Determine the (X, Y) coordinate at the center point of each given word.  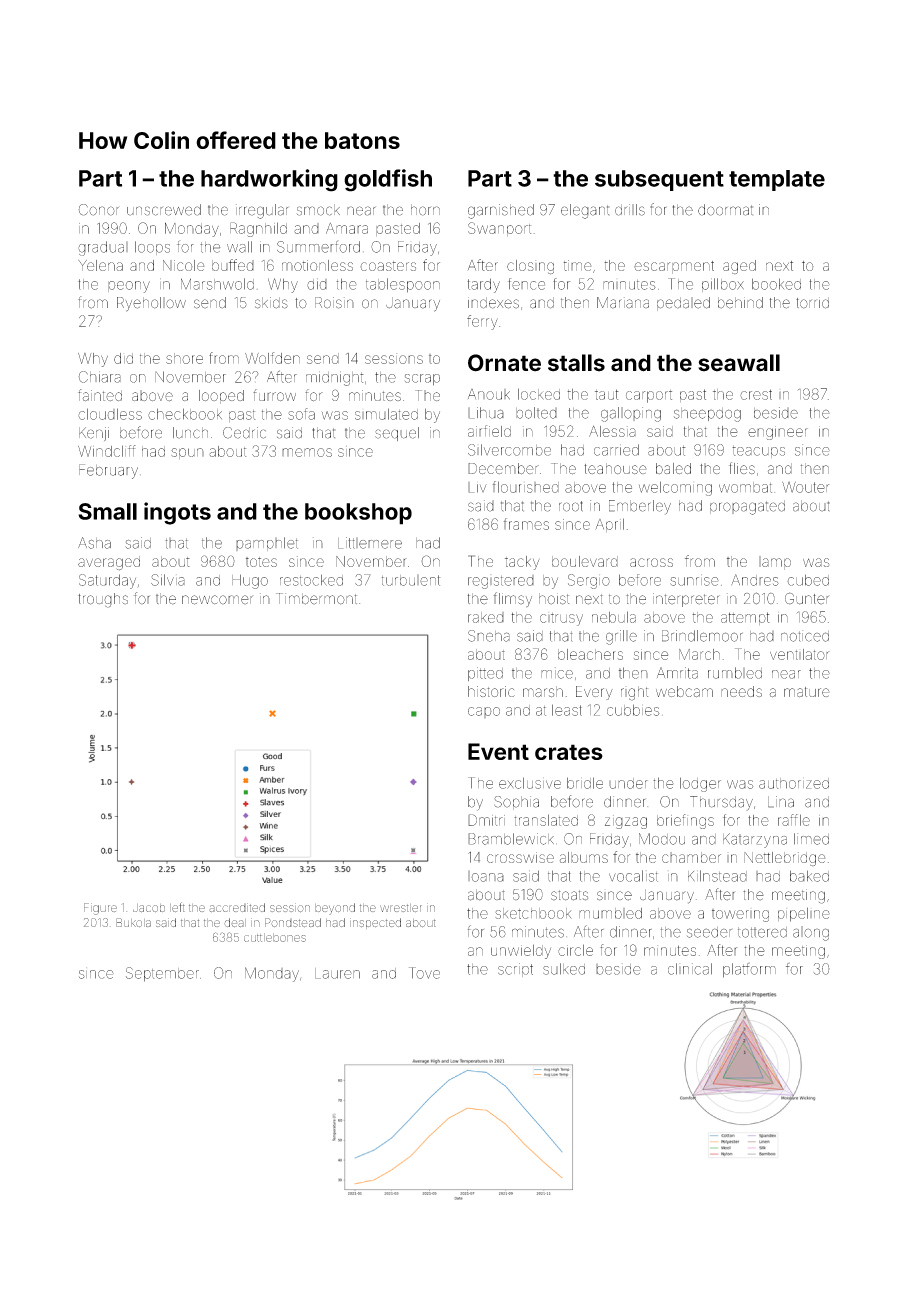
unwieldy (521, 951)
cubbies (633, 710)
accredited (237, 907)
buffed (233, 265)
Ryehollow (151, 304)
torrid (812, 303)
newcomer (217, 600)
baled (673, 468)
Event (498, 751)
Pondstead (293, 922)
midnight (335, 378)
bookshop (358, 514)
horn (425, 210)
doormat (725, 210)
